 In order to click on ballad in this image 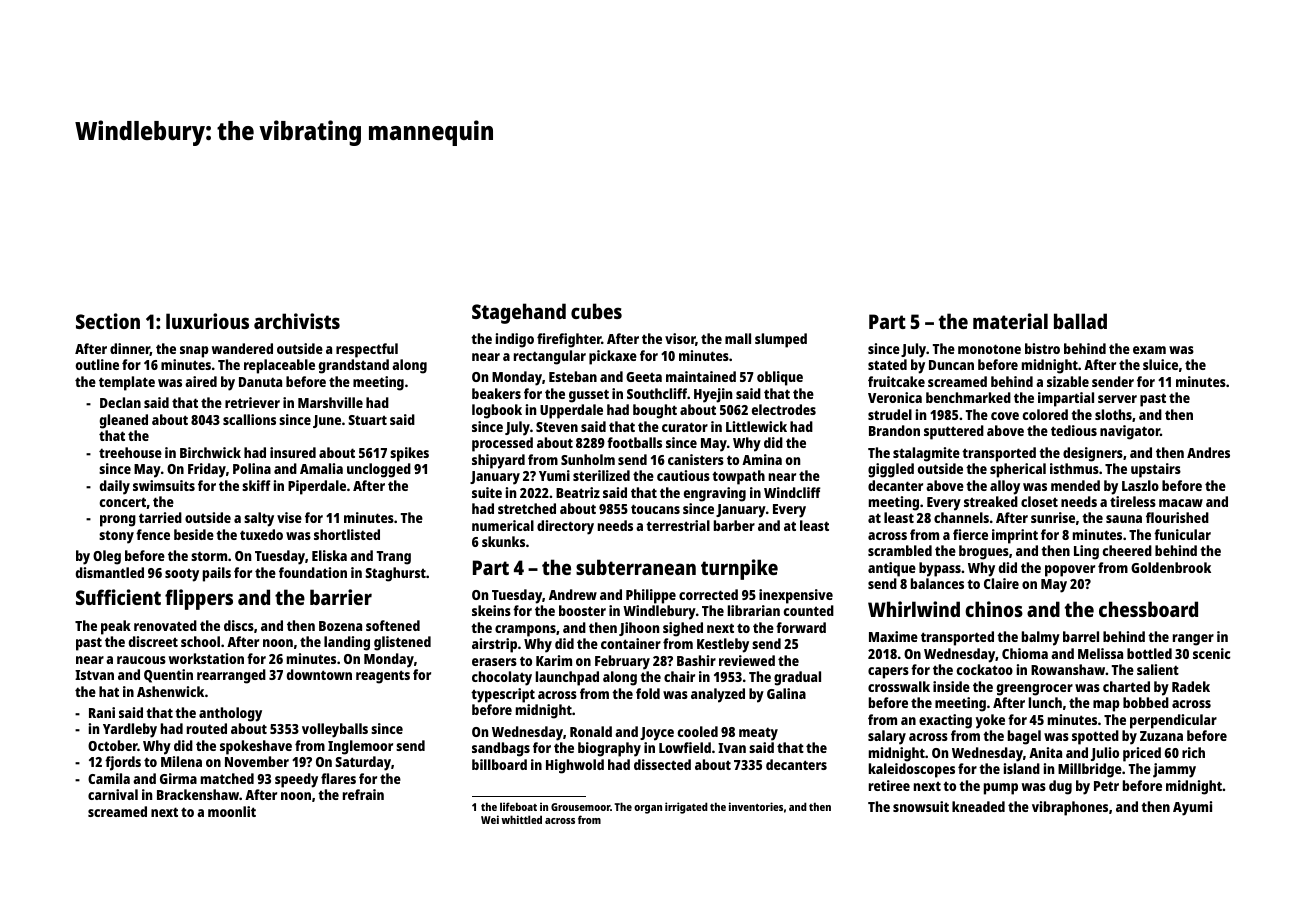, I will do `click(1080, 321)`.
